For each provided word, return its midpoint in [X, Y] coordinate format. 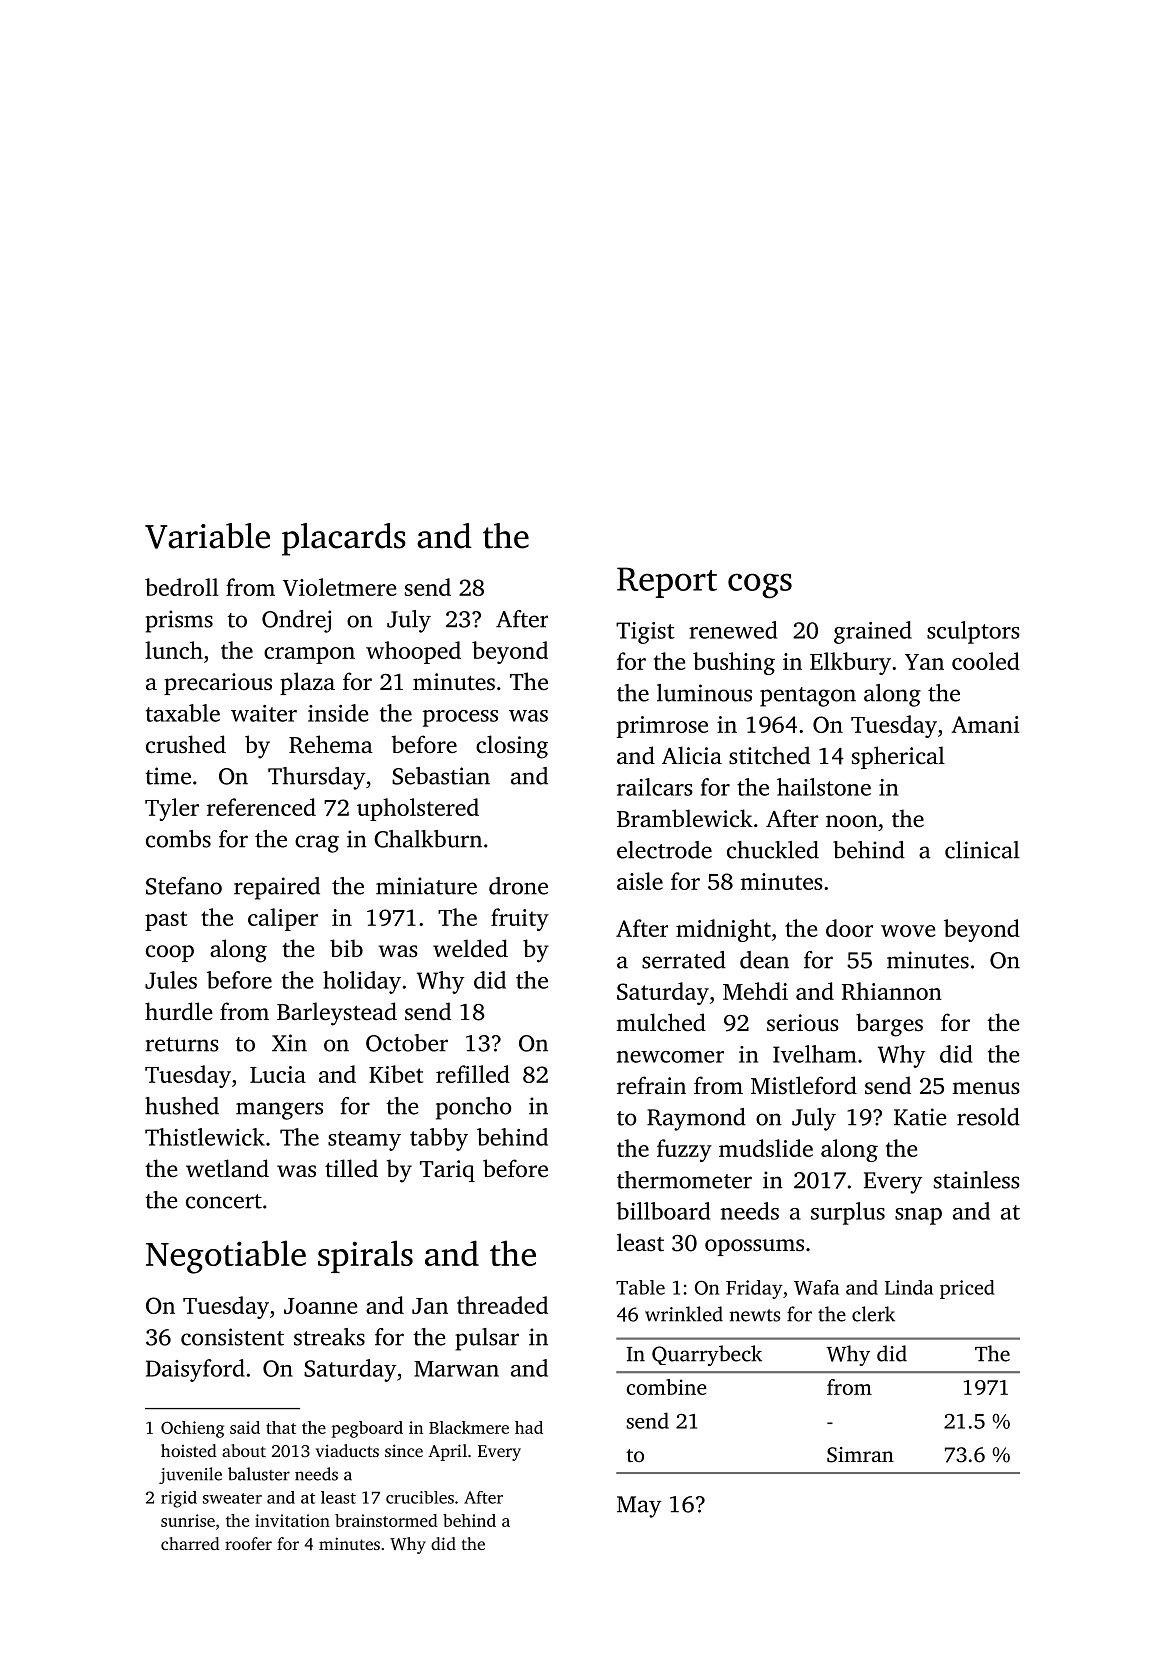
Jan [430, 1306]
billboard [663, 1211]
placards [344, 539]
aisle [640, 881]
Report [667, 582]
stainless [977, 1180]
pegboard [367, 1429]
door [849, 928]
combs [178, 839]
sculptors [973, 632]
